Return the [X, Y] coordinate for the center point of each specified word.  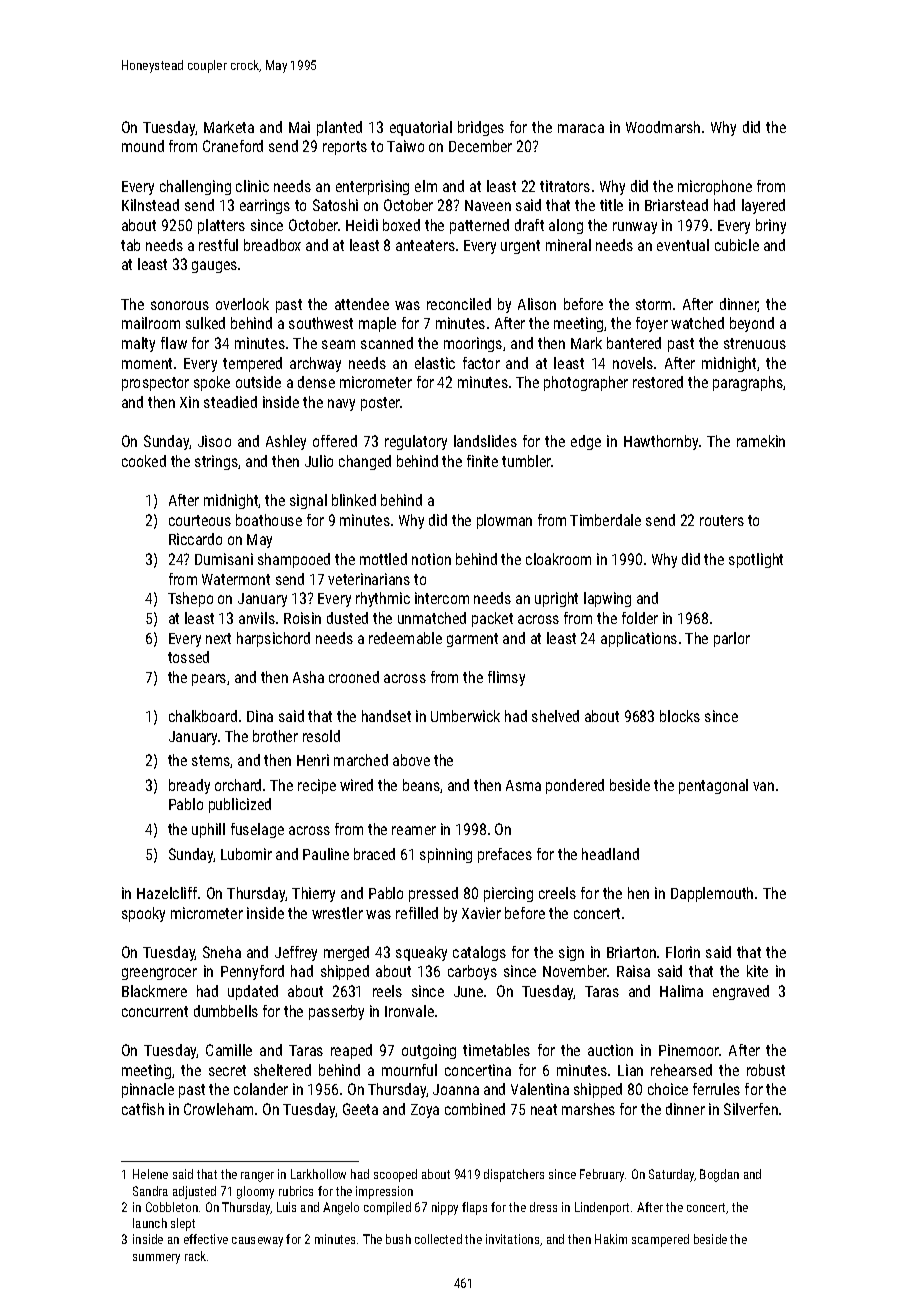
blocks [680, 716]
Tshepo [190, 599]
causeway [257, 1242]
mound [143, 146]
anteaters [425, 245]
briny [771, 226]
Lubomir [246, 854]
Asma [523, 785]
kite [757, 971]
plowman [504, 521]
